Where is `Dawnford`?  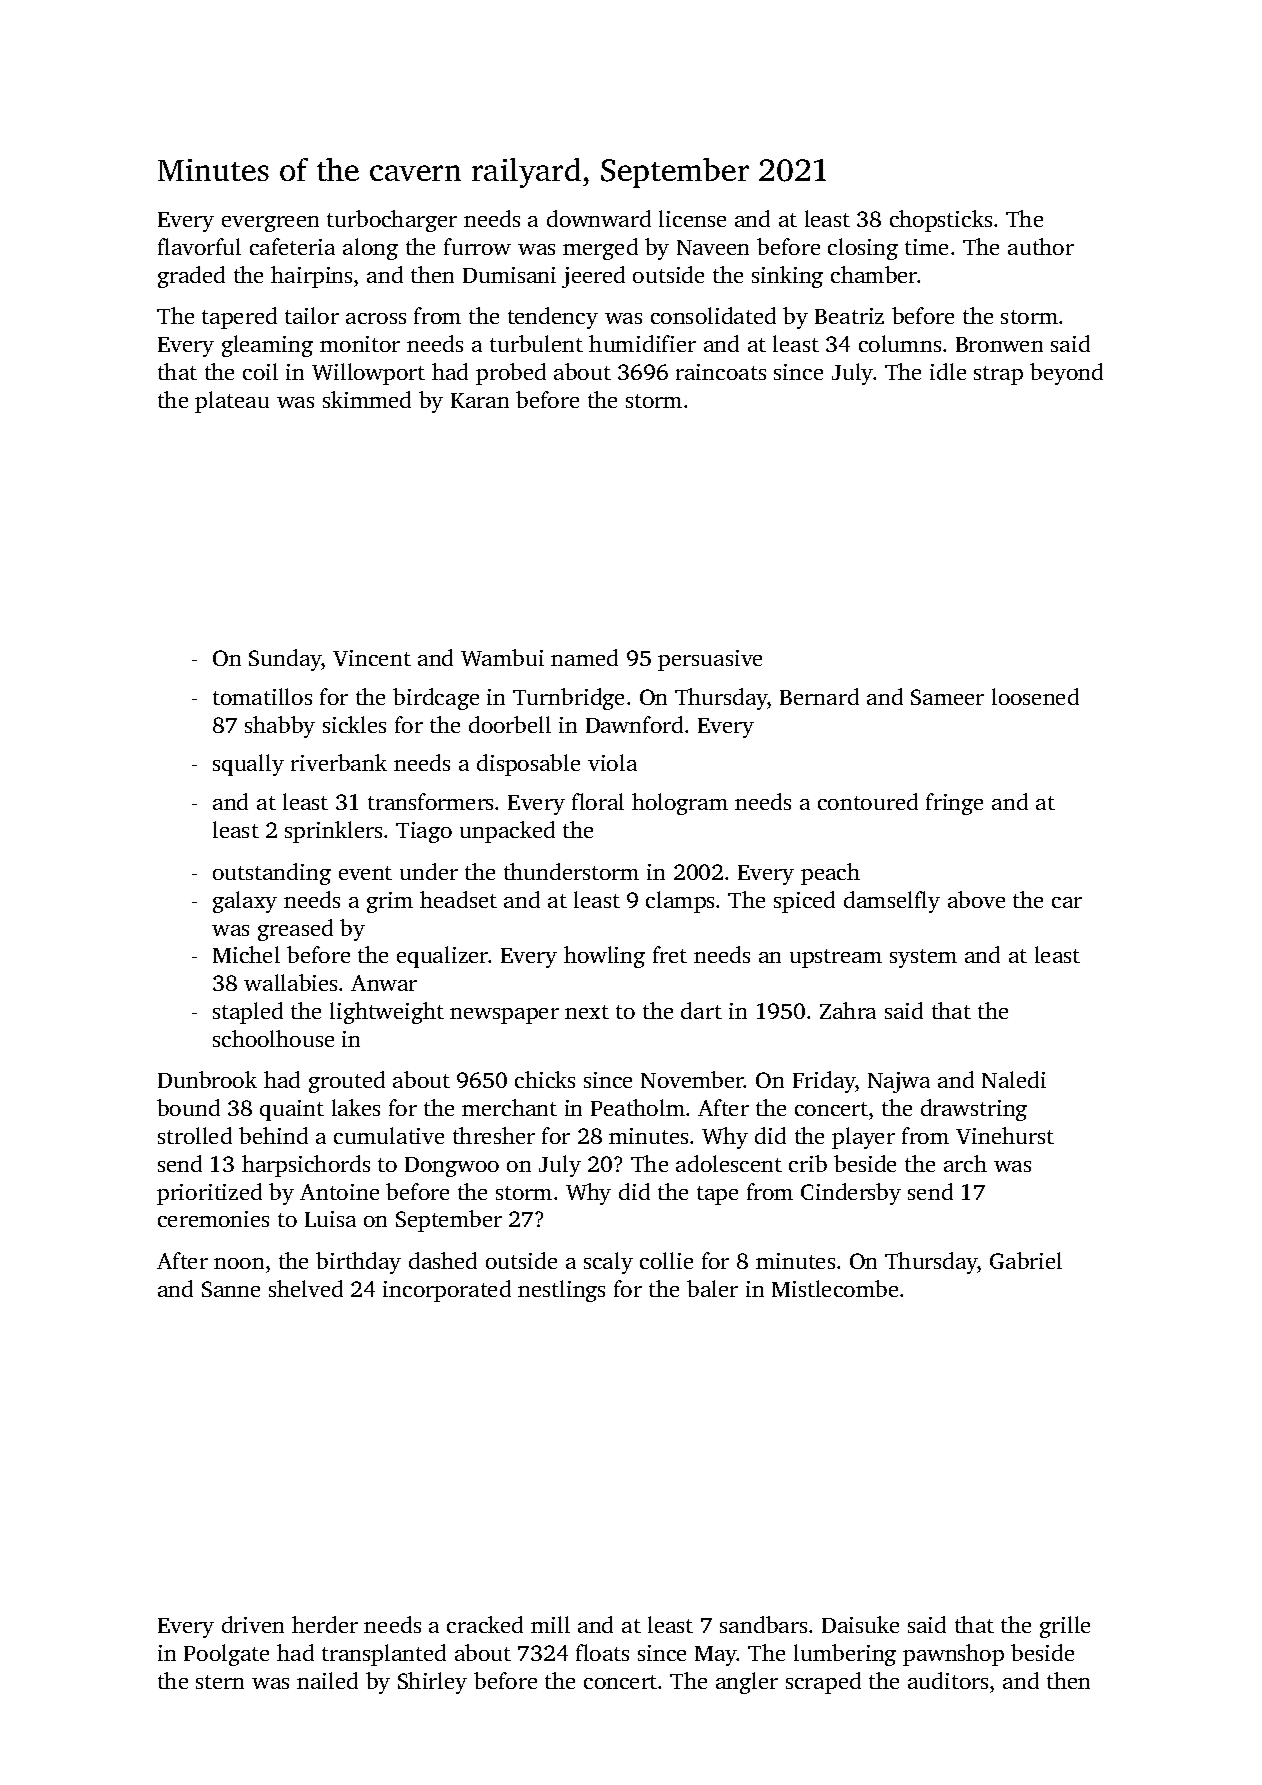
Dawnford is located at coordinates (634, 724).
